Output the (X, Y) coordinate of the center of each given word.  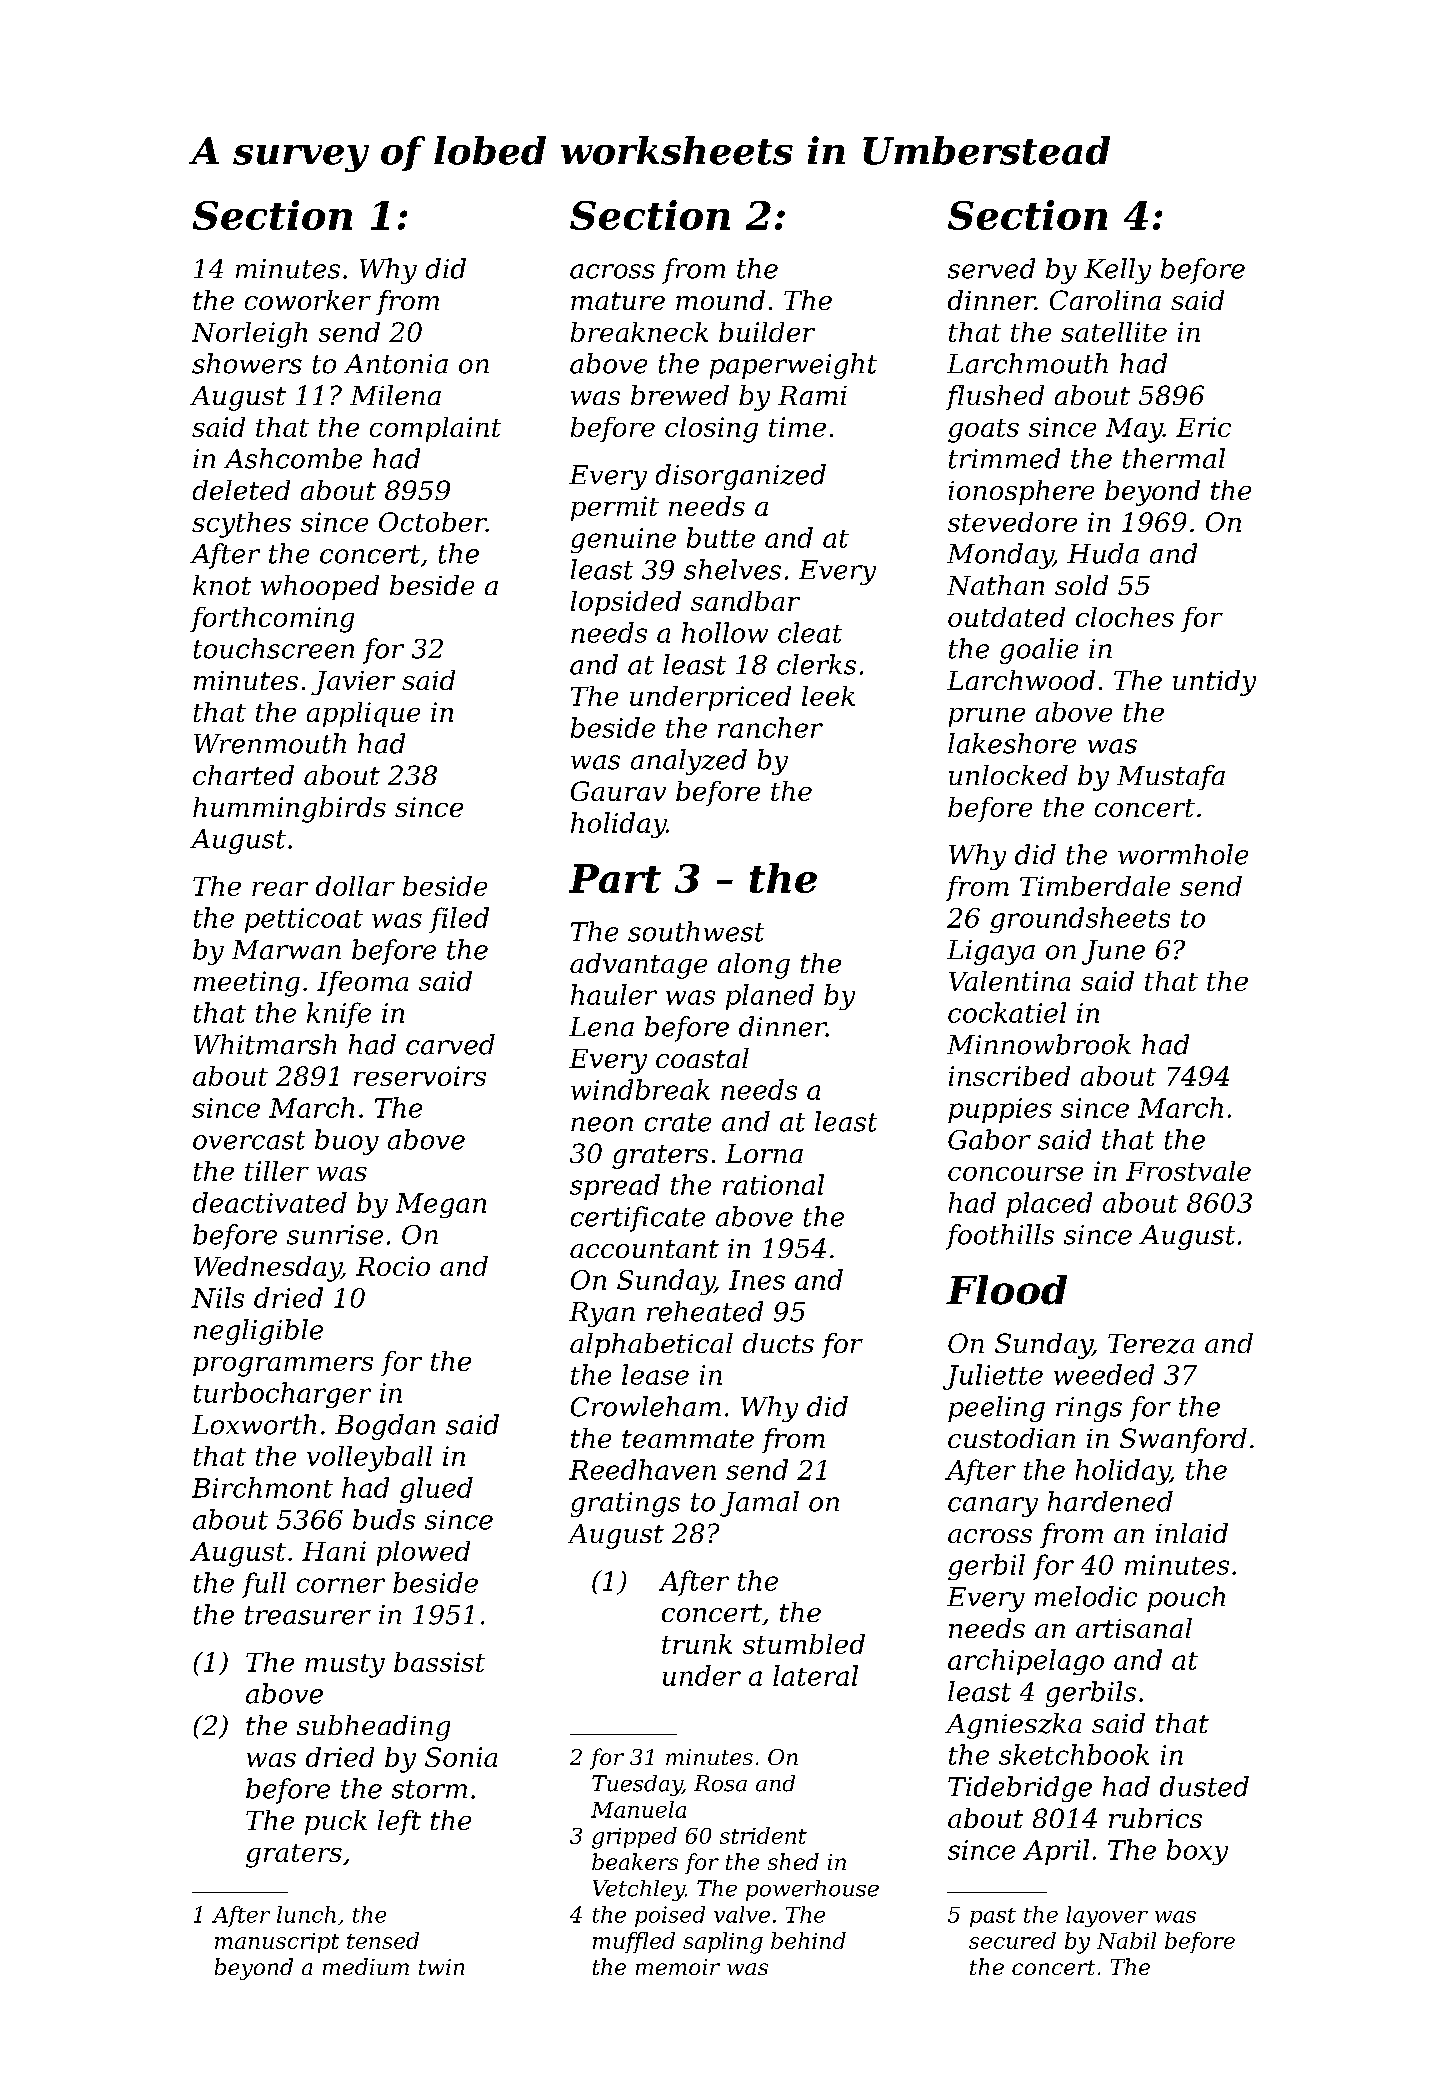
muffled (634, 1942)
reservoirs (420, 1076)
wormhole (1183, 854)
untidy (1214, 683)
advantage (638, 966)
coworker (308, 300)
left (399, 1822)
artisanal (1134, 1628)
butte (721, 537)
